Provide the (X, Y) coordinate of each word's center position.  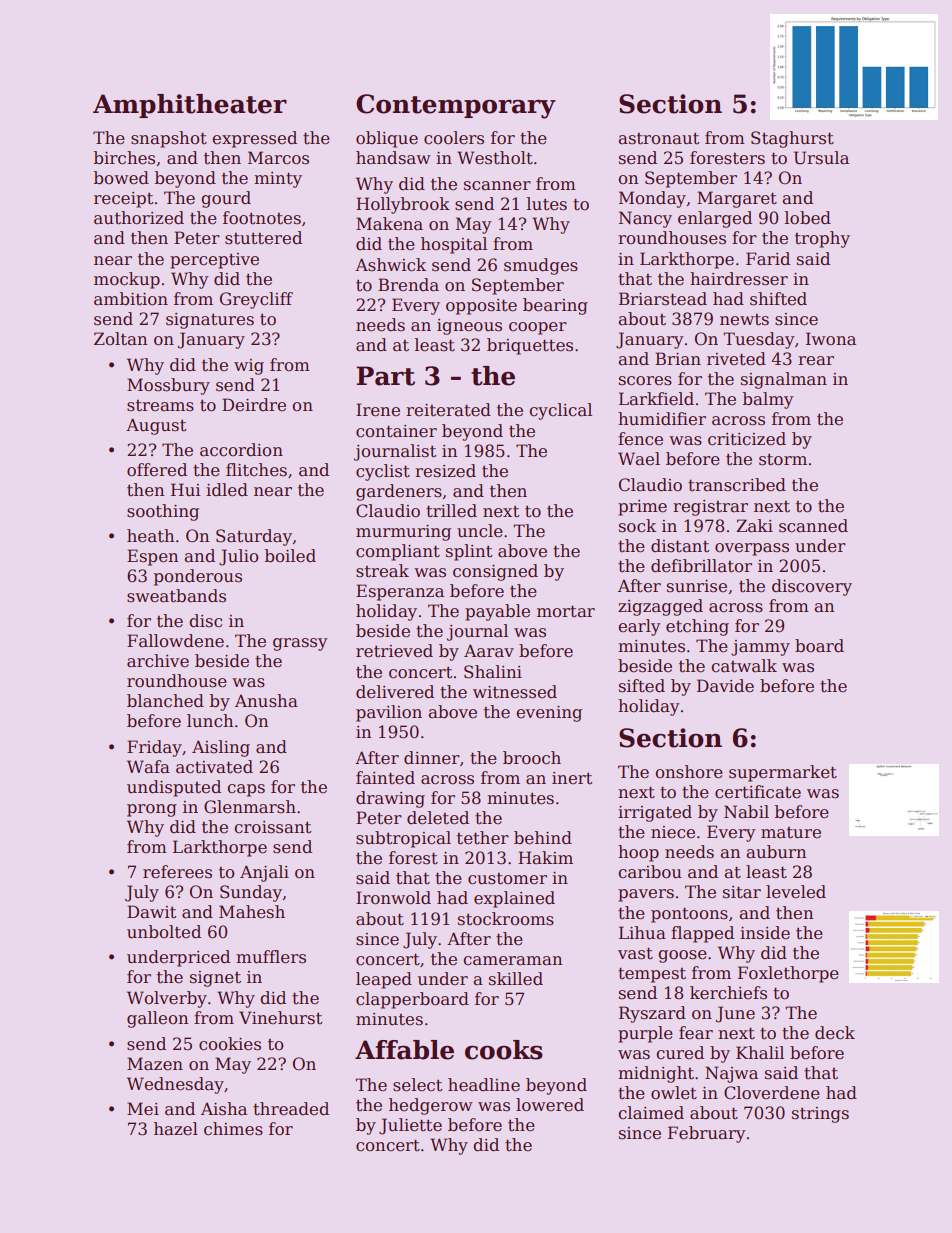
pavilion (389, 713)
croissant (272, 827)
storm (783, 460)
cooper (538, 328)
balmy (768, 400)
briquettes (530, 346)
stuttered (263, 238)
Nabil (746, 812)
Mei (143, 1109)
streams (160, 406)
